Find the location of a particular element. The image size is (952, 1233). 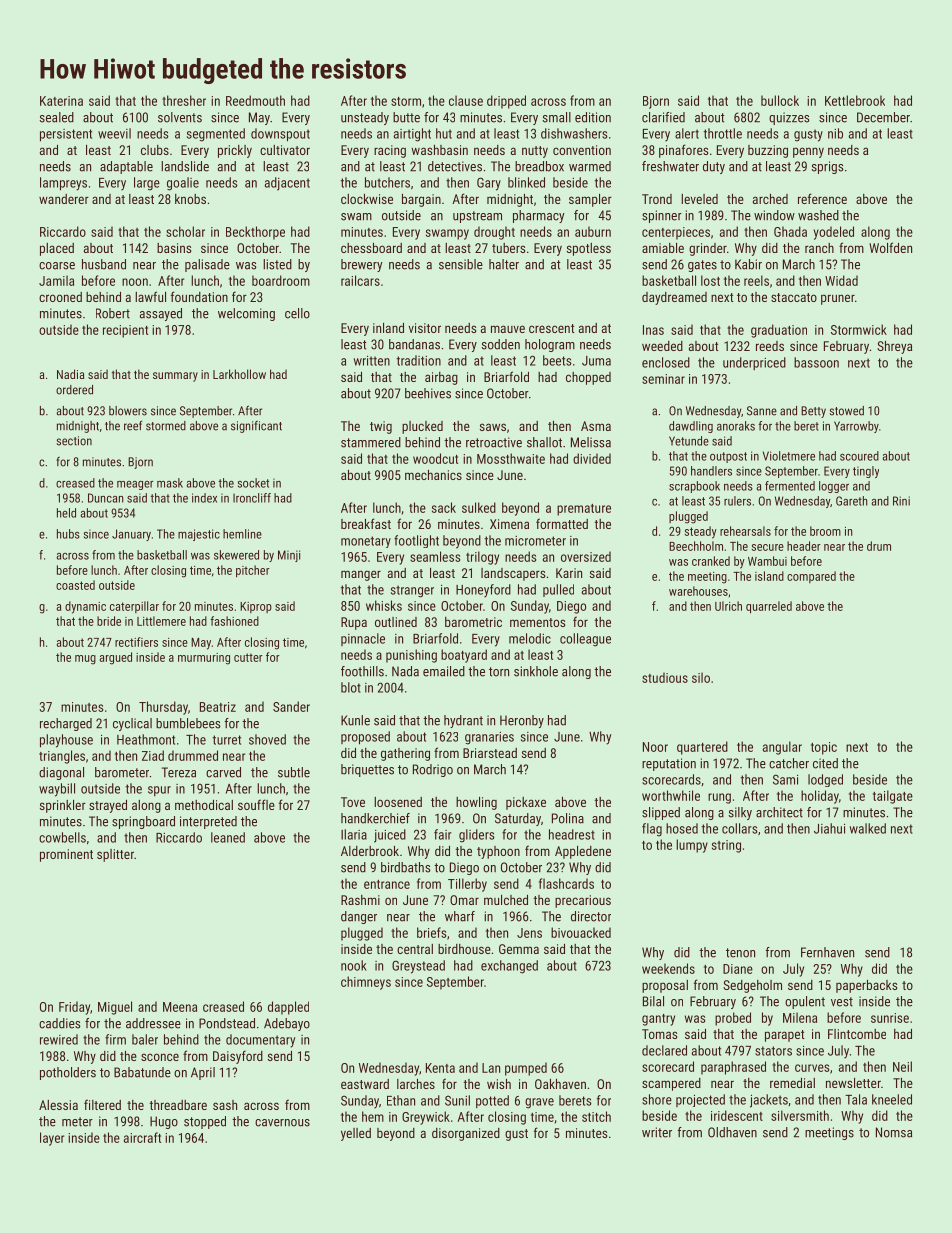

Jens is located at coordinates (529, 933).
